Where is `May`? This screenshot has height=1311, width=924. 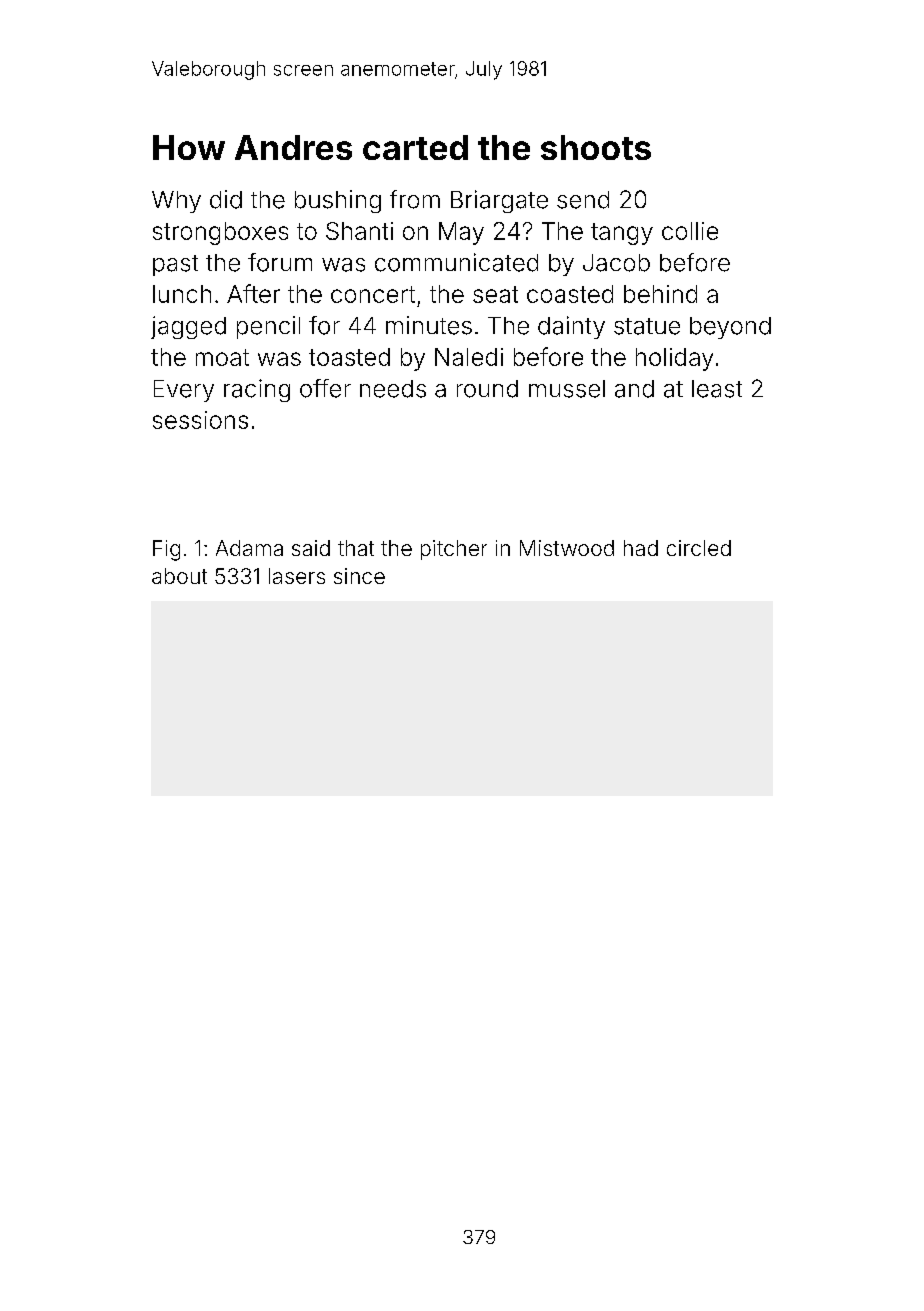
May is located at coordinates (461, 233).
